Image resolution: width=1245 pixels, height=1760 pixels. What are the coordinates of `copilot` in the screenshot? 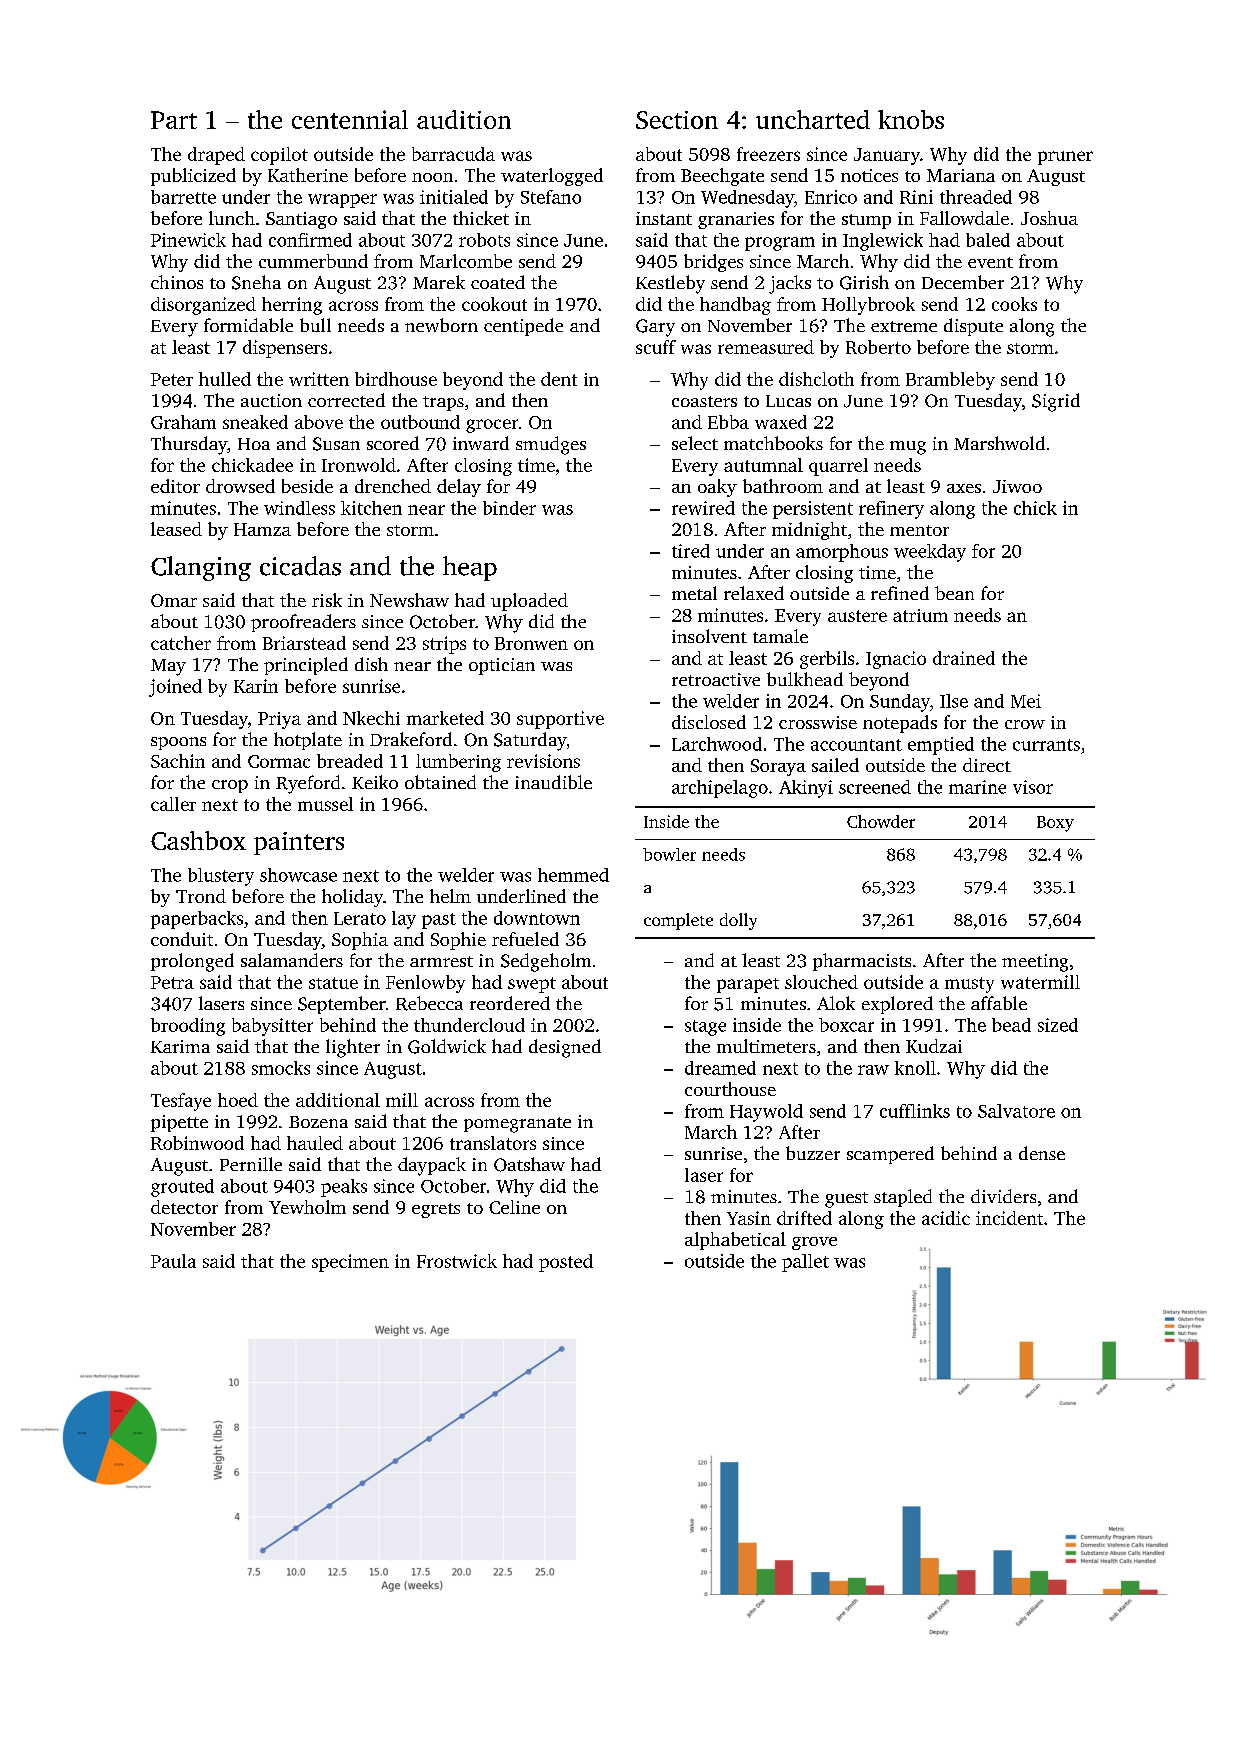 It's located at (279, 156).
